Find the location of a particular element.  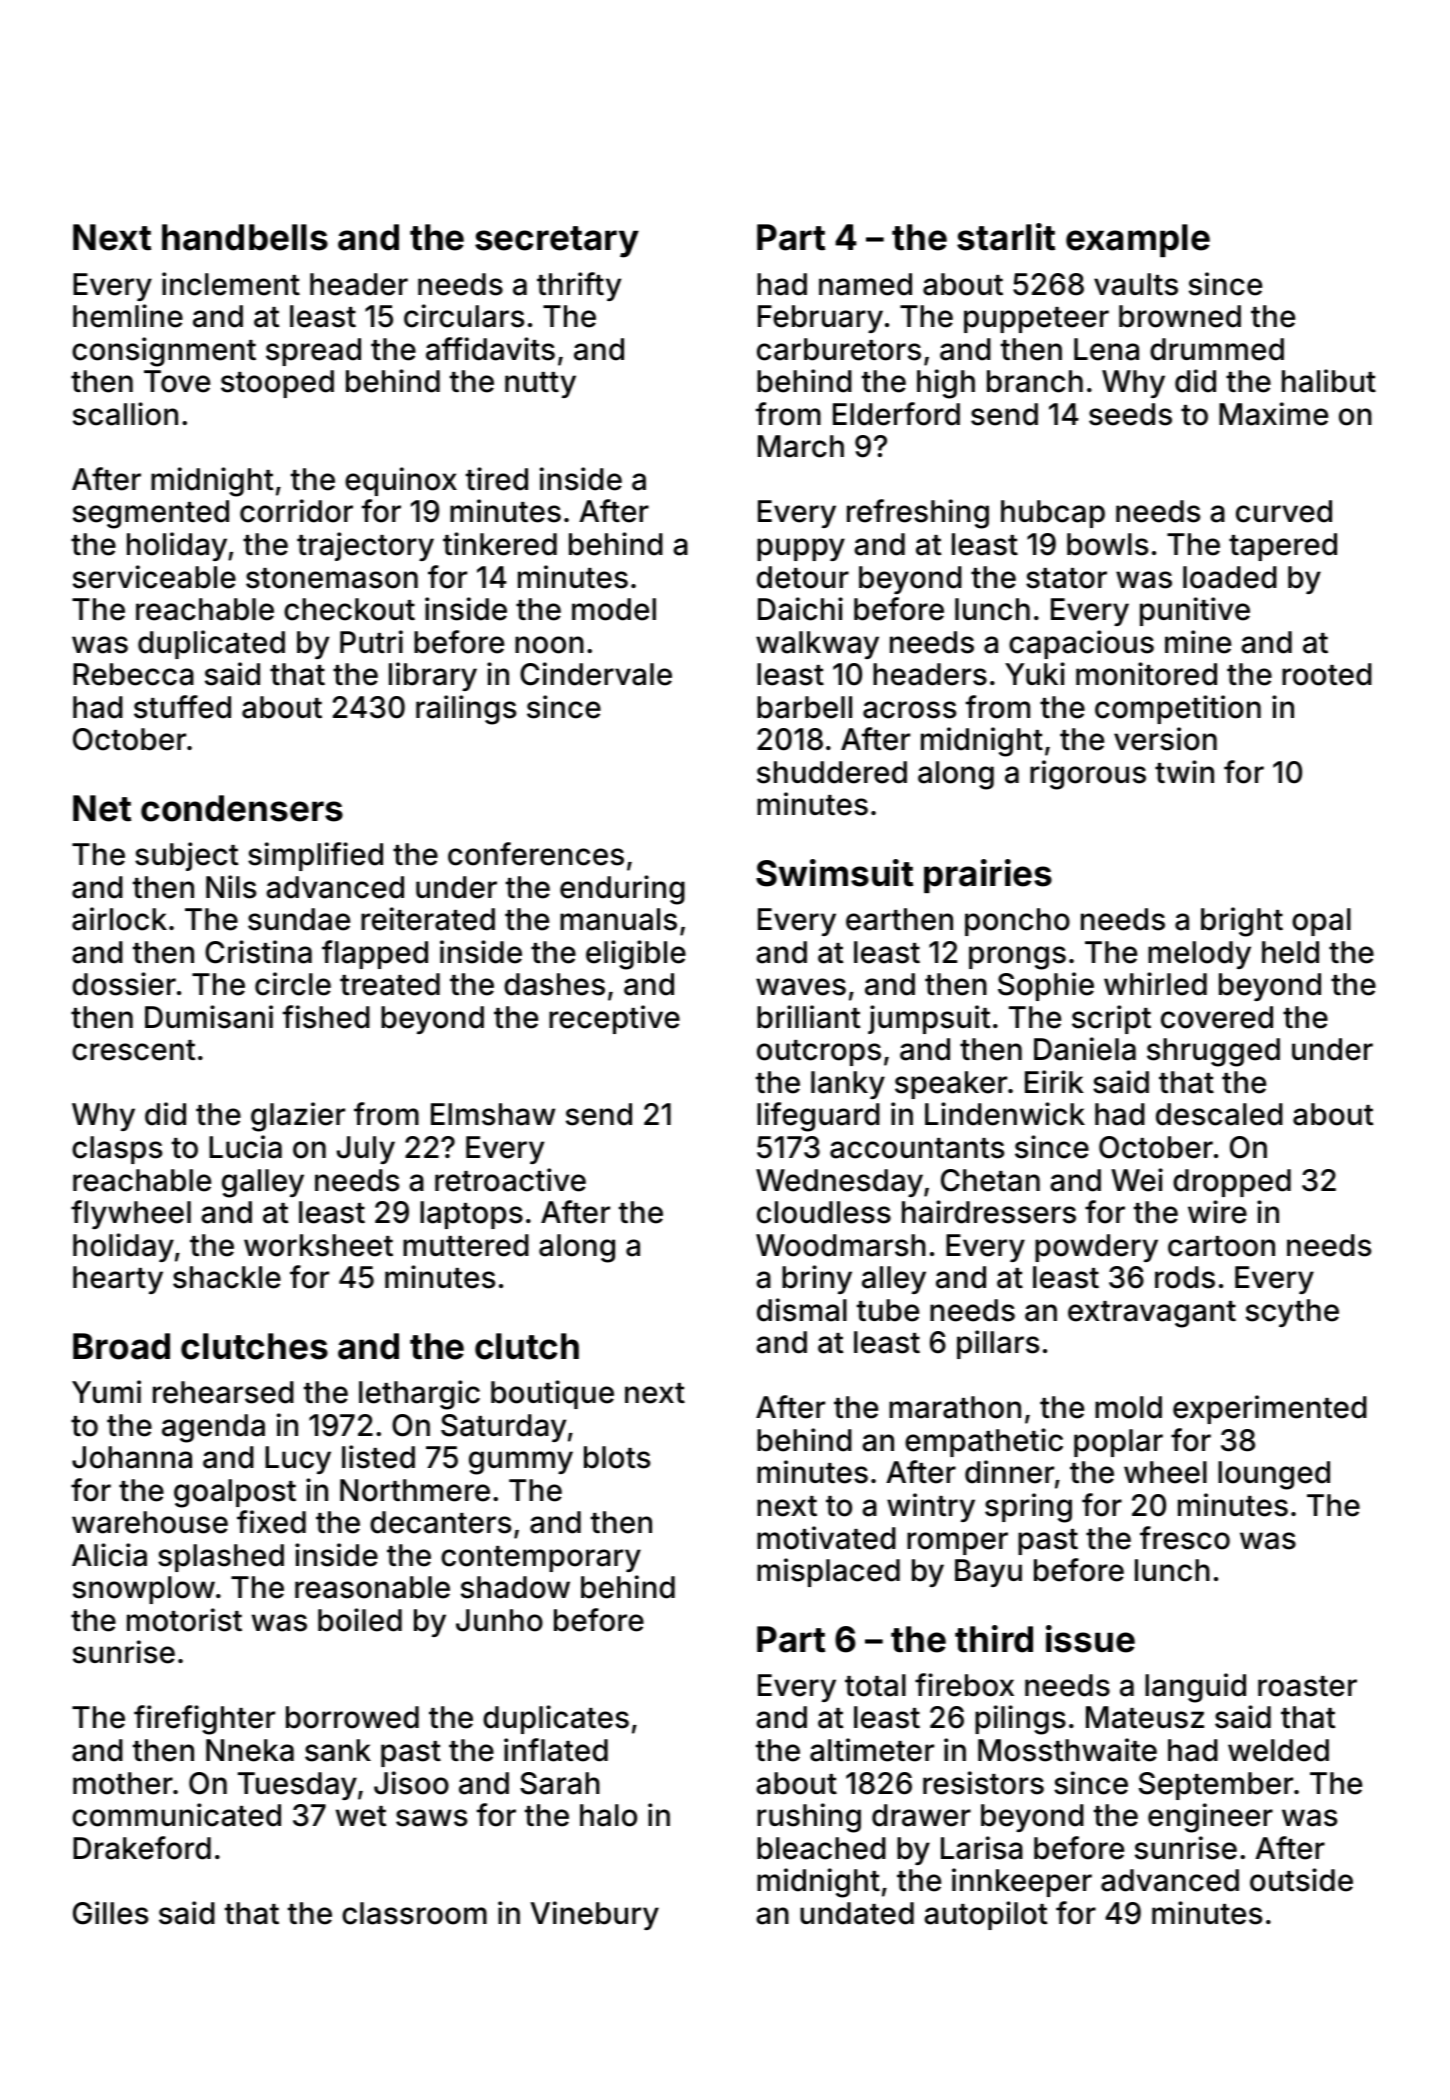

firefighter is located at coordinates (204, 1720).
